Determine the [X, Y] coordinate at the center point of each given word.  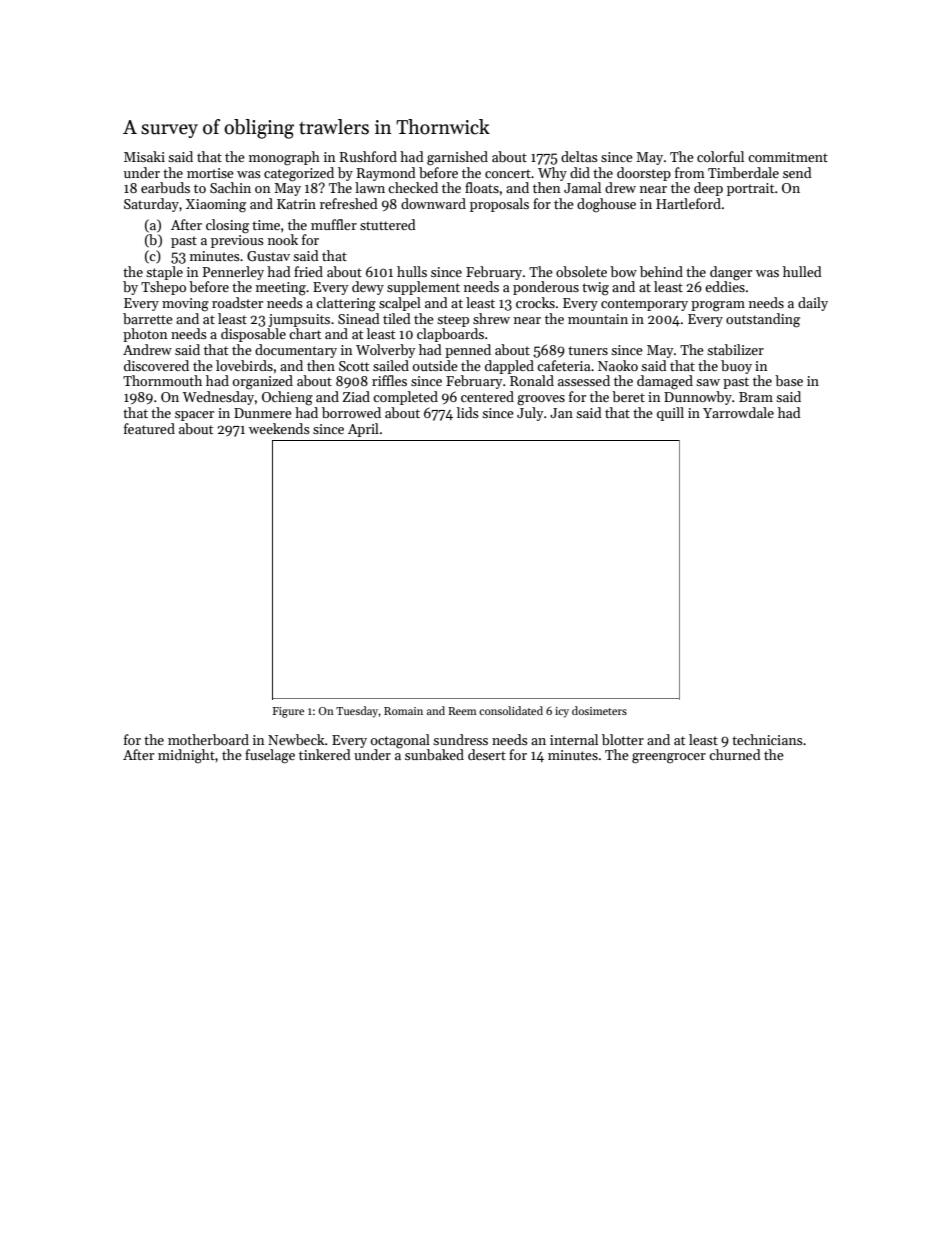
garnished [457, 158]
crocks [535, 302]
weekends [279, 428]
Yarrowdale [738, 412]
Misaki [144, 156]
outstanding [763, 320]
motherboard [208, 739]
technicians [767, 739]
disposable [253, 335]
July [530, 414]
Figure [288, 712]
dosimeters [599, 710]
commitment [788, 157]
